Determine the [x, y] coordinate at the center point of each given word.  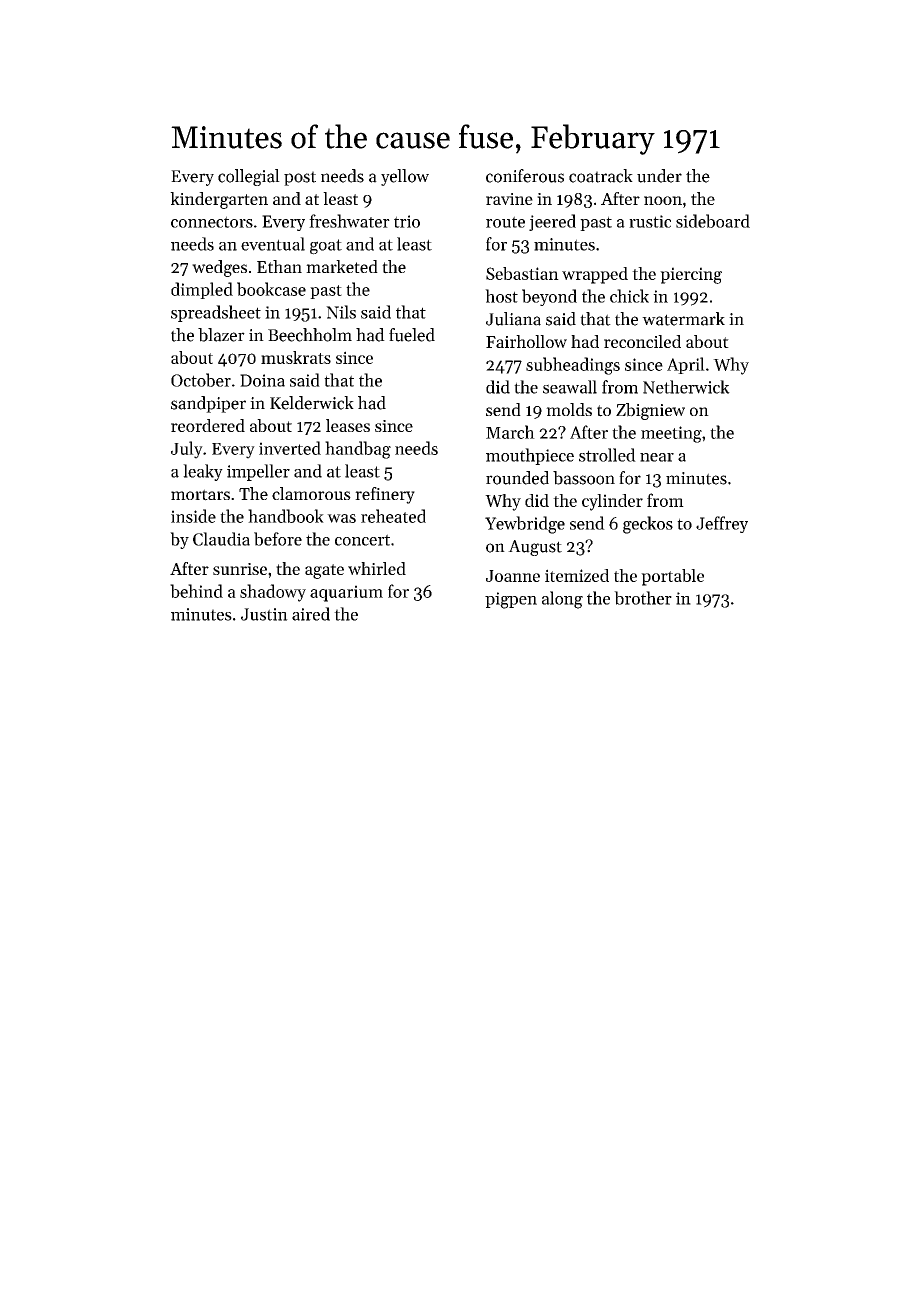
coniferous [525, 176]
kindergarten [219, 200]
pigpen [511, 600]
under [659, 176]
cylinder [612, 502]
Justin [264, 614]
